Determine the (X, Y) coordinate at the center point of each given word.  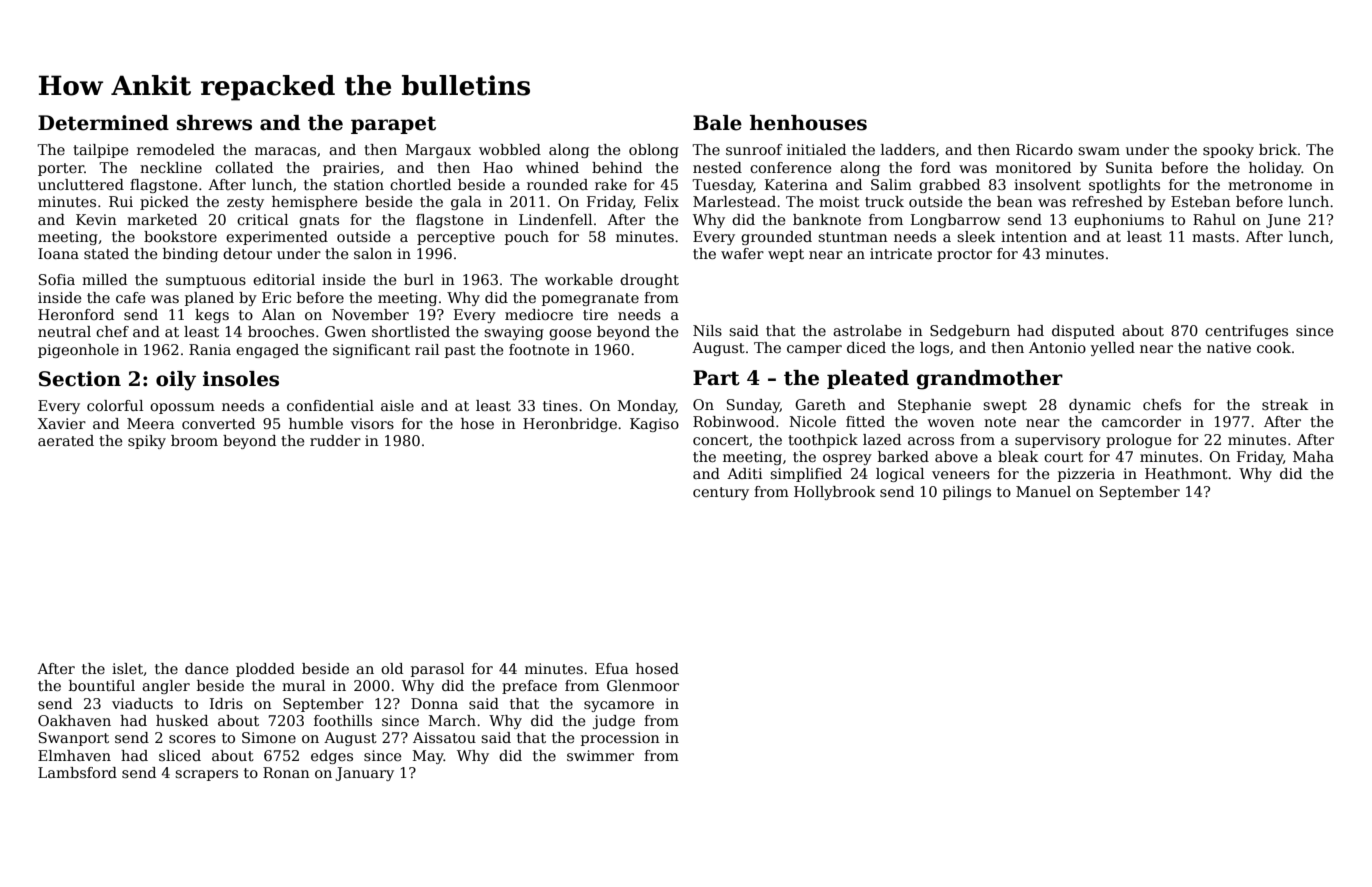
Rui (121, 201)
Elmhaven (74, 755)
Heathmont (1186, 473)
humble (316, 423)
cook (1274, 347)
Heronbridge (570, 425)
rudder (335, 440)
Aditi (745, 473)
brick (1278, 149)
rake (611, 184)
